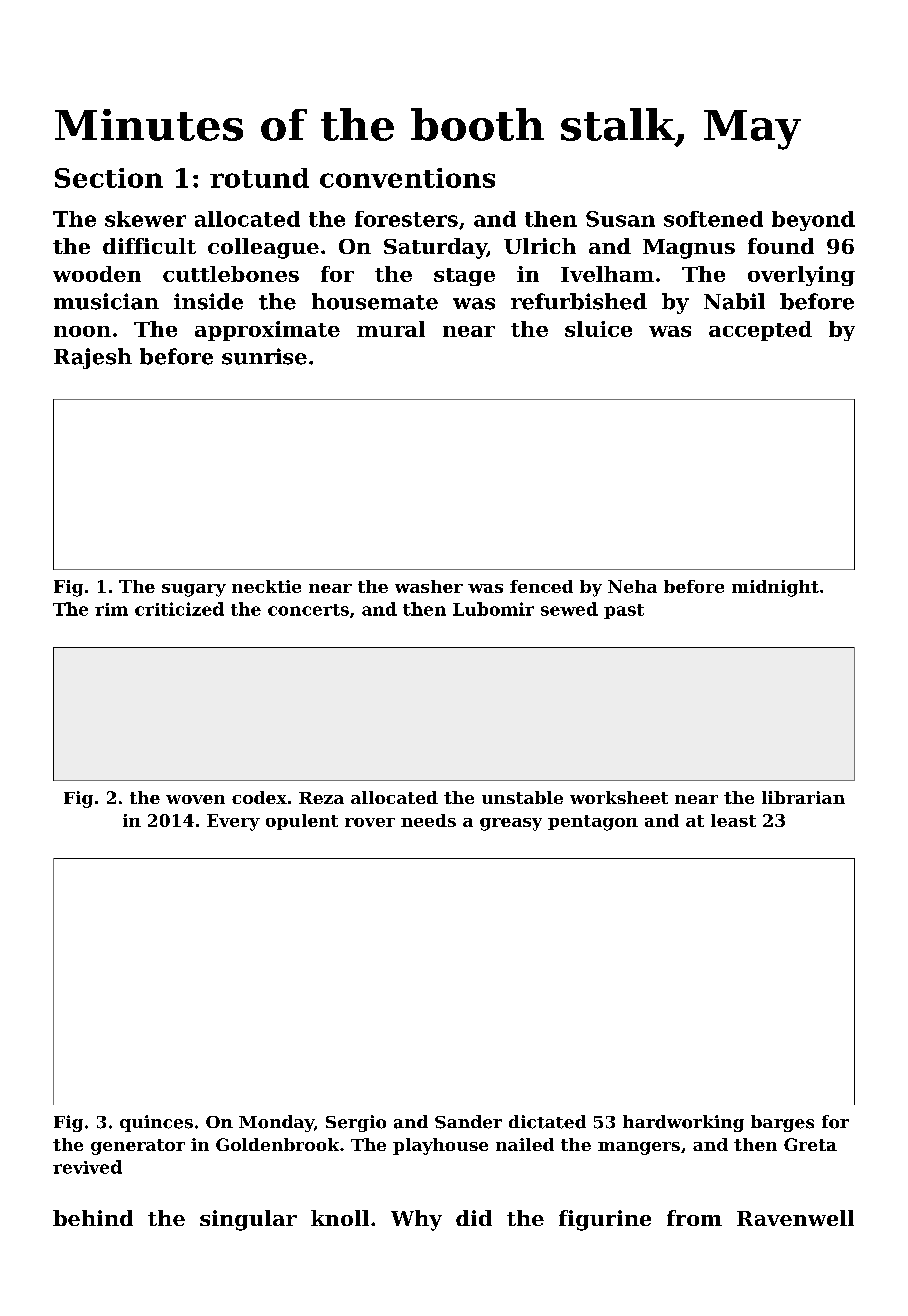 The height and width of the image is (1316, 908). Describe the element at coordinates (632, 586) in the image. I see `Neha` at that location.
